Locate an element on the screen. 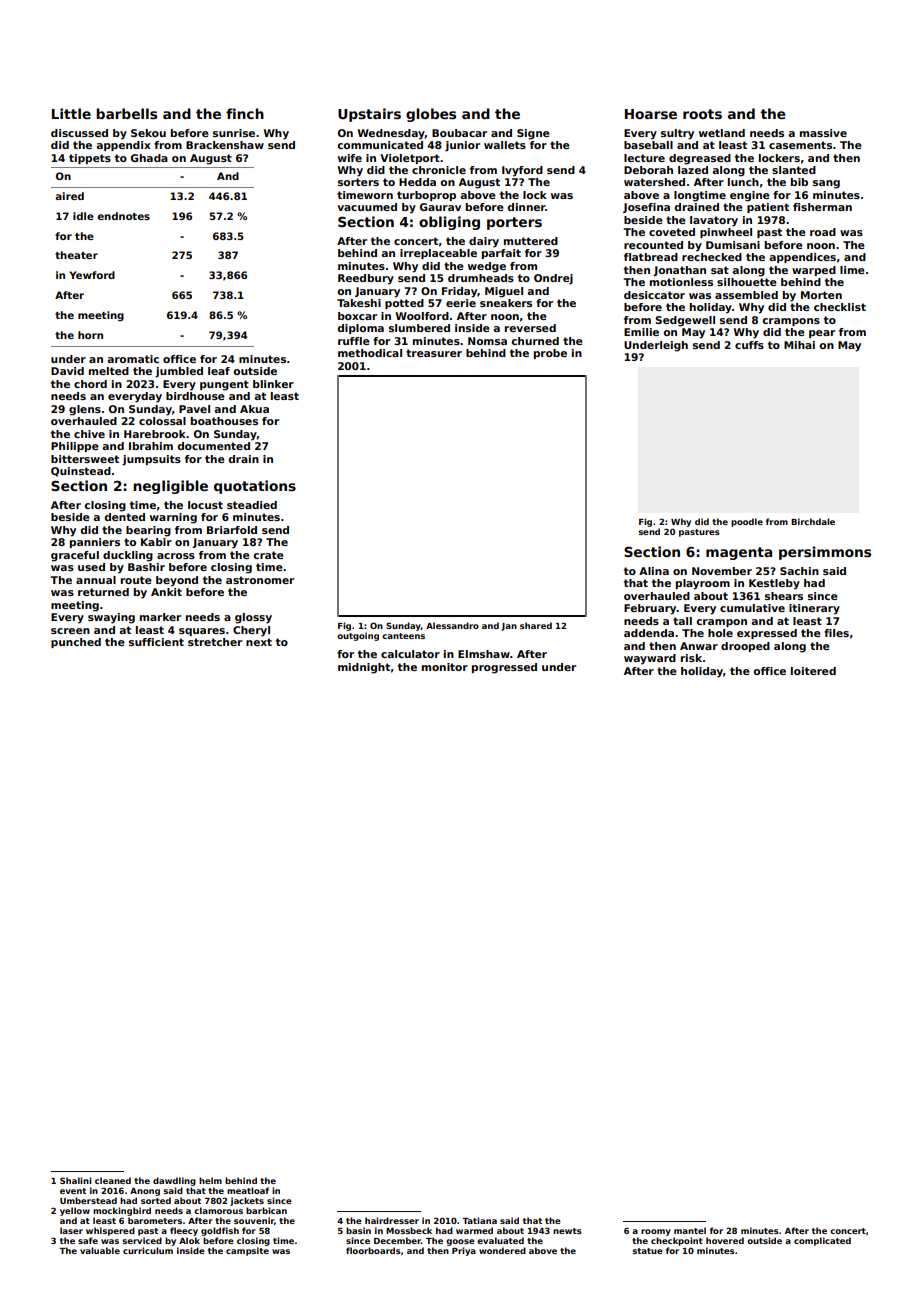 This screenshot has height=1308, width=924. roots is located at coordinates (702, 114).
